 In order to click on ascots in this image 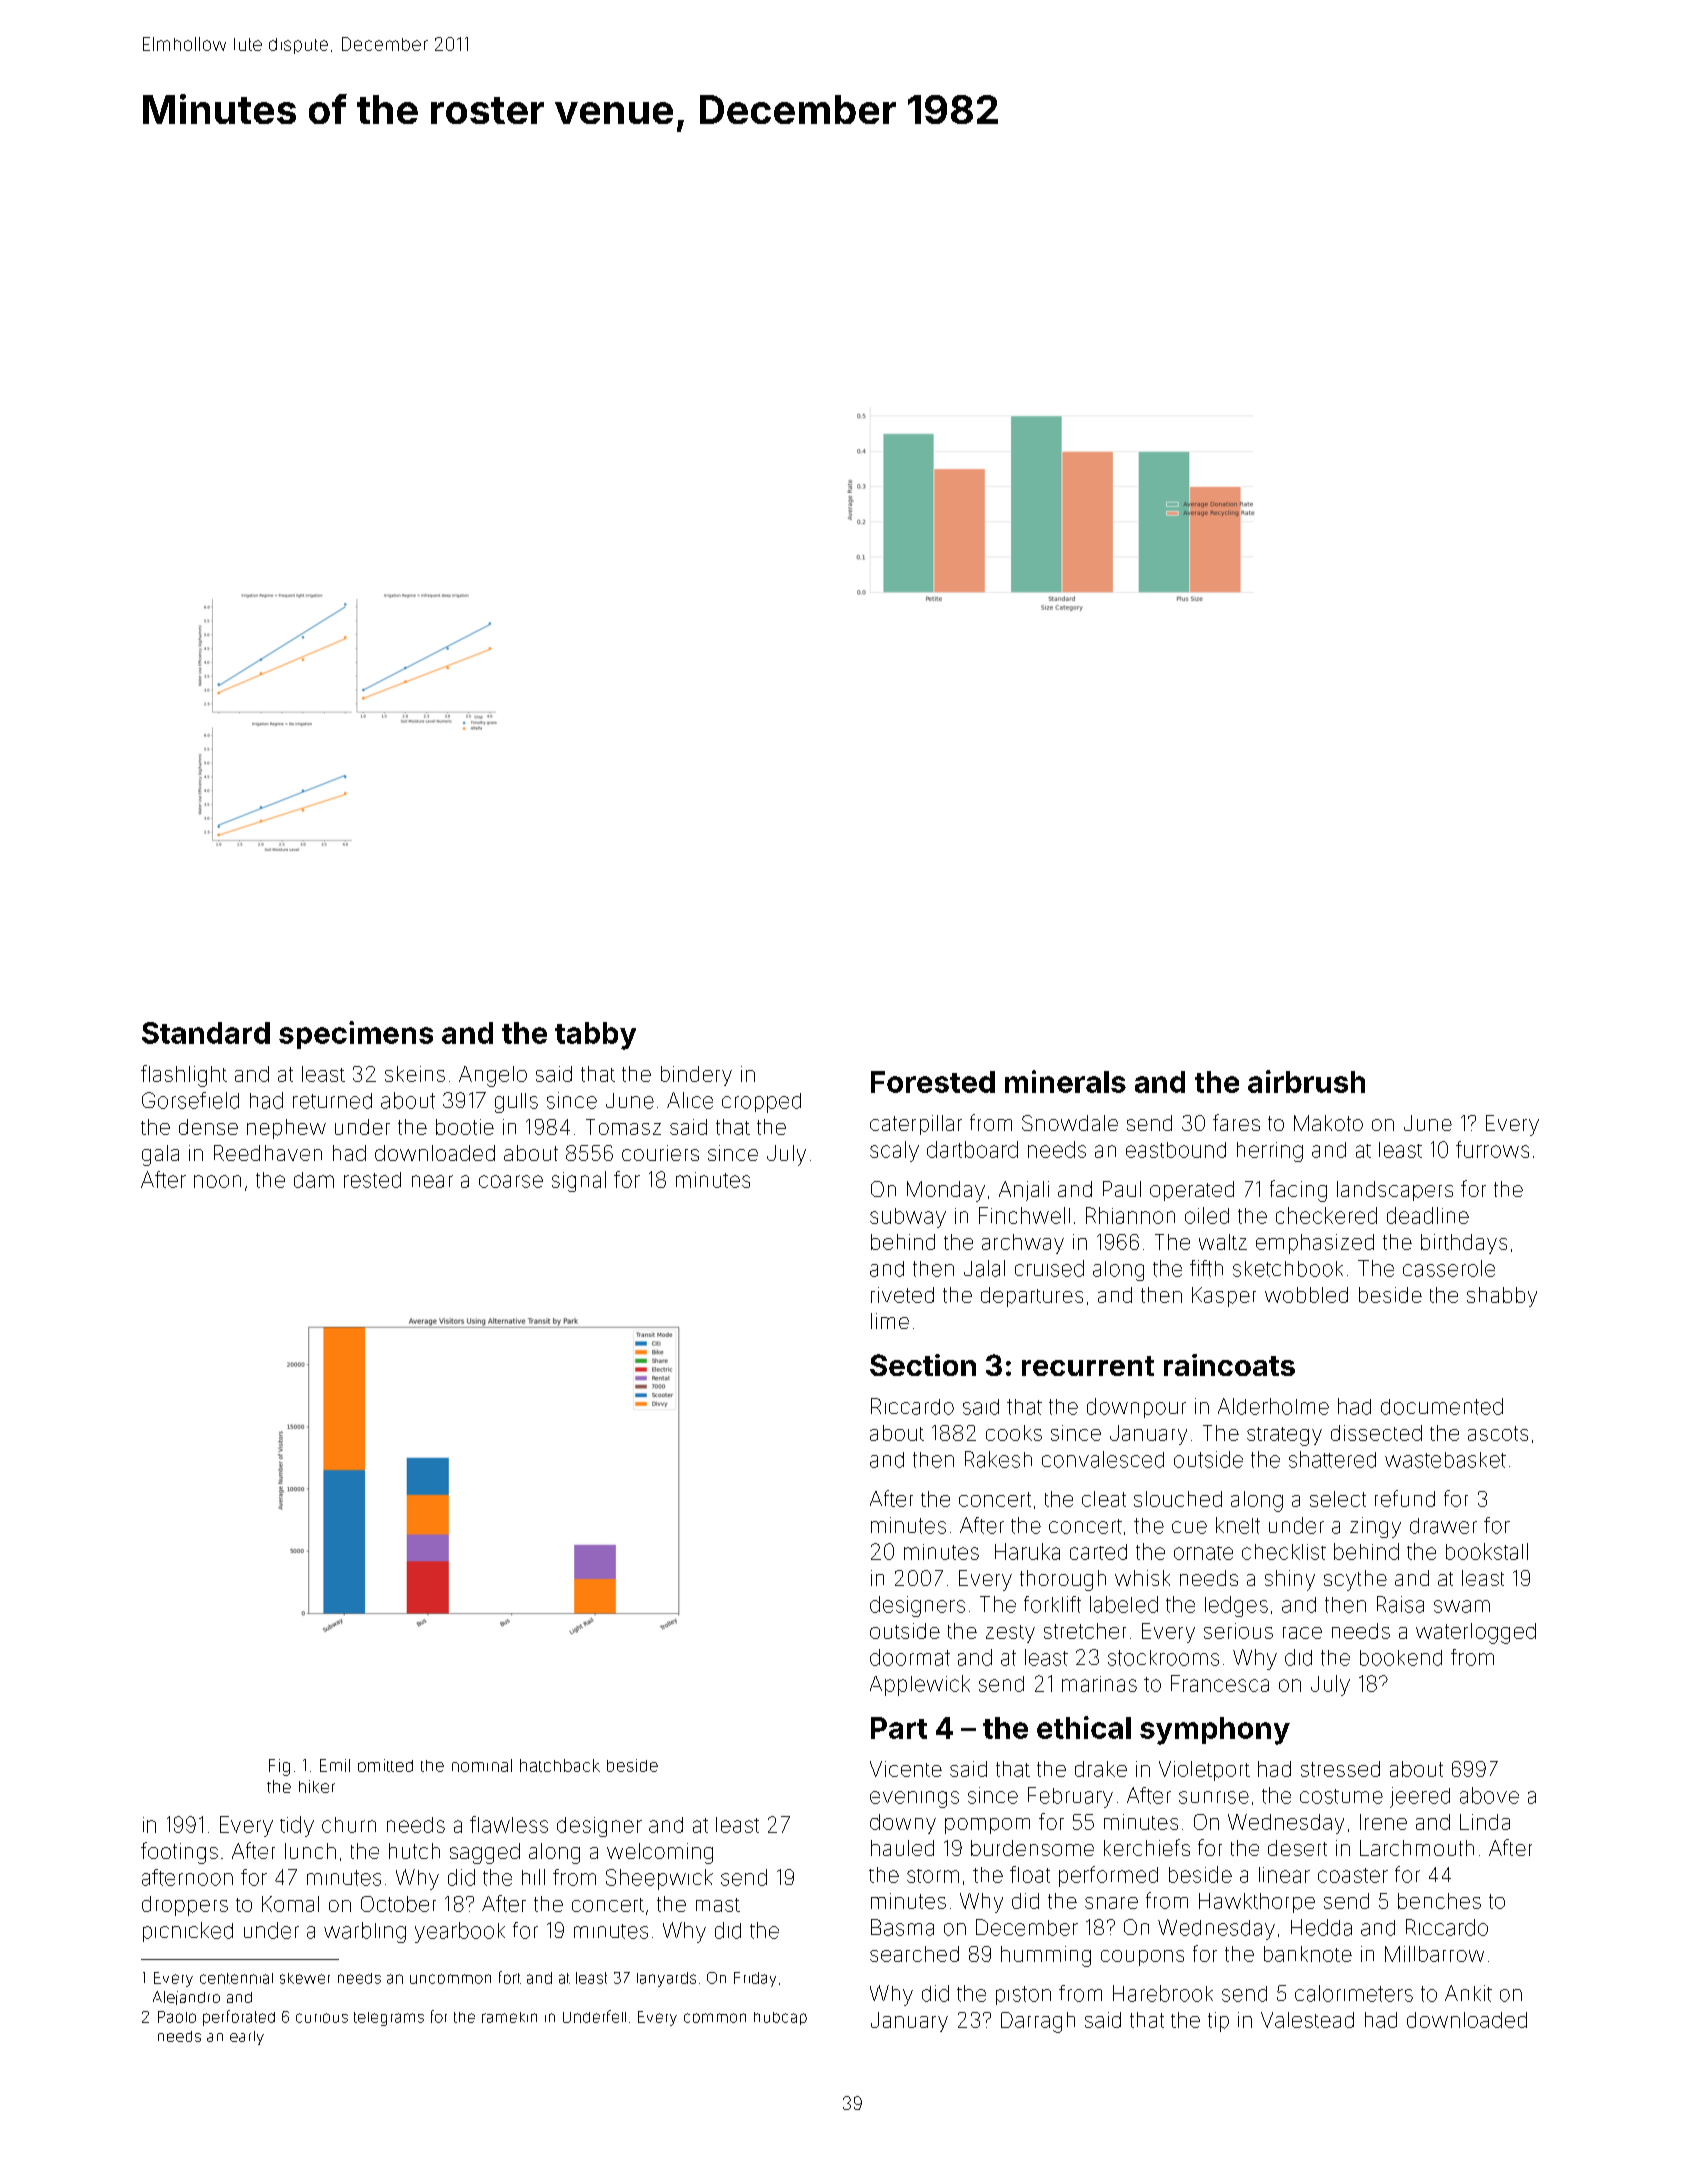, I will do `click(1498, 1433)`.
